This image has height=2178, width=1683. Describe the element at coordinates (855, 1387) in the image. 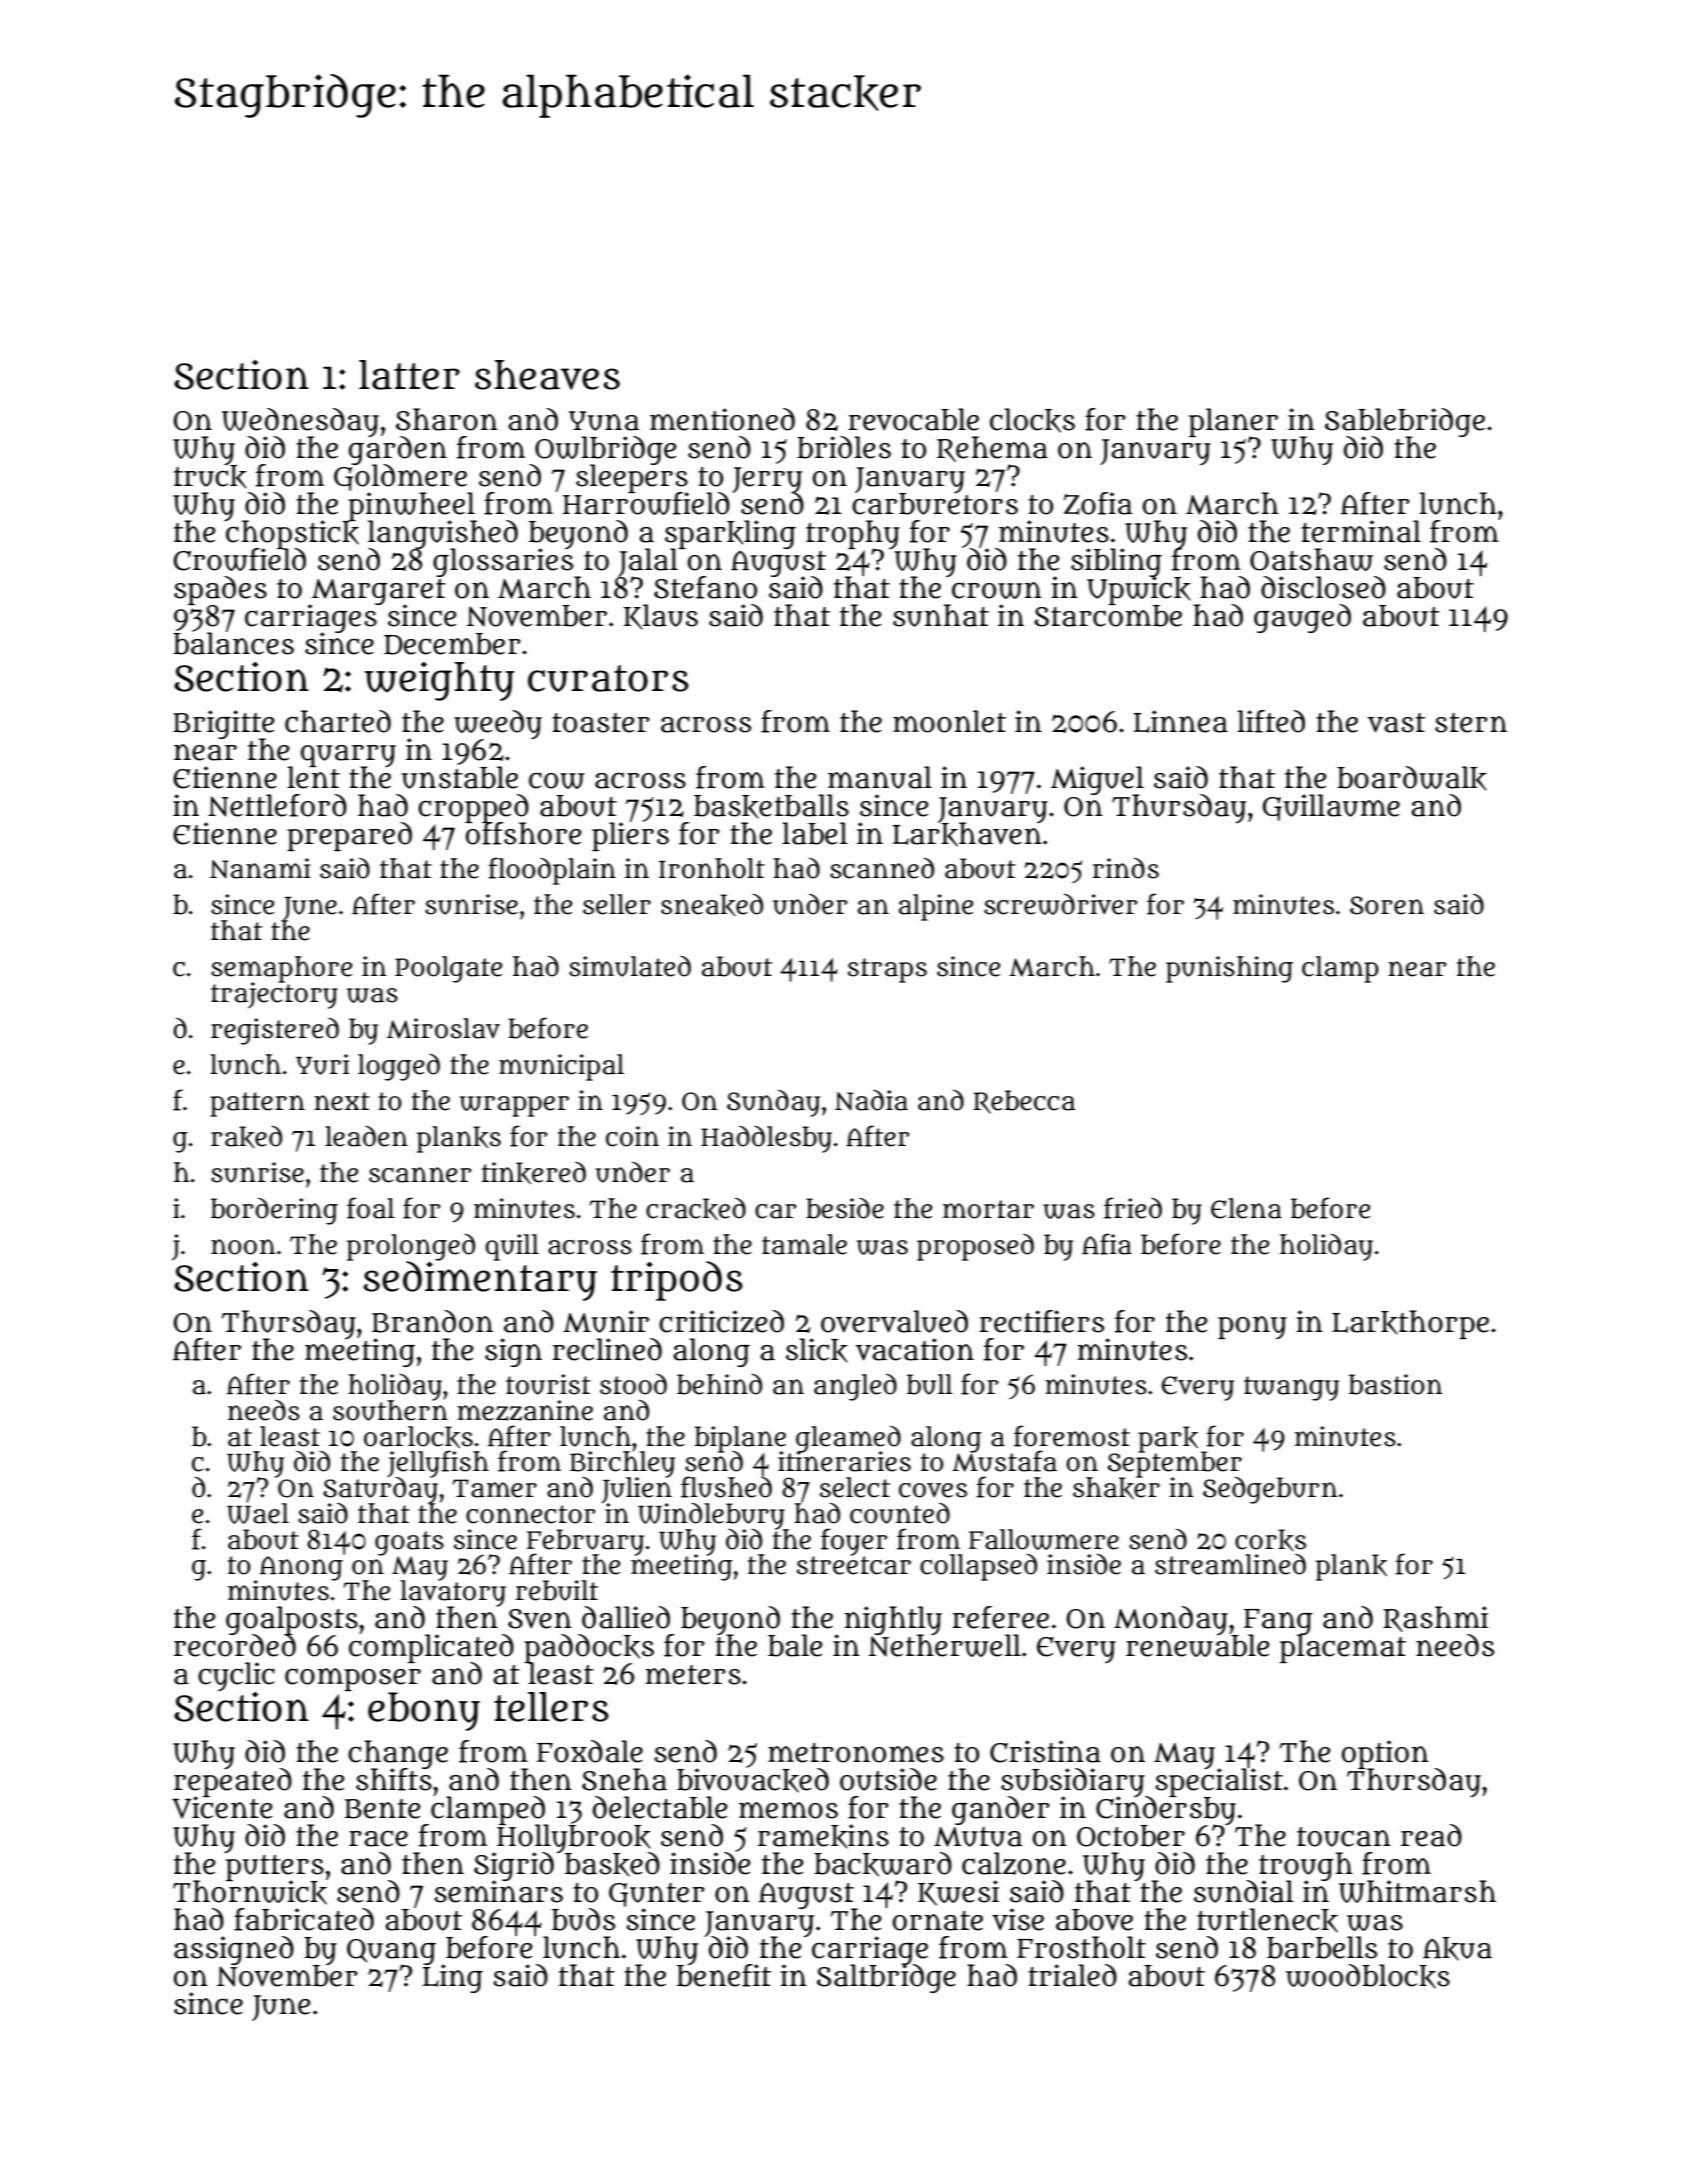

I see `angled` at that location.
